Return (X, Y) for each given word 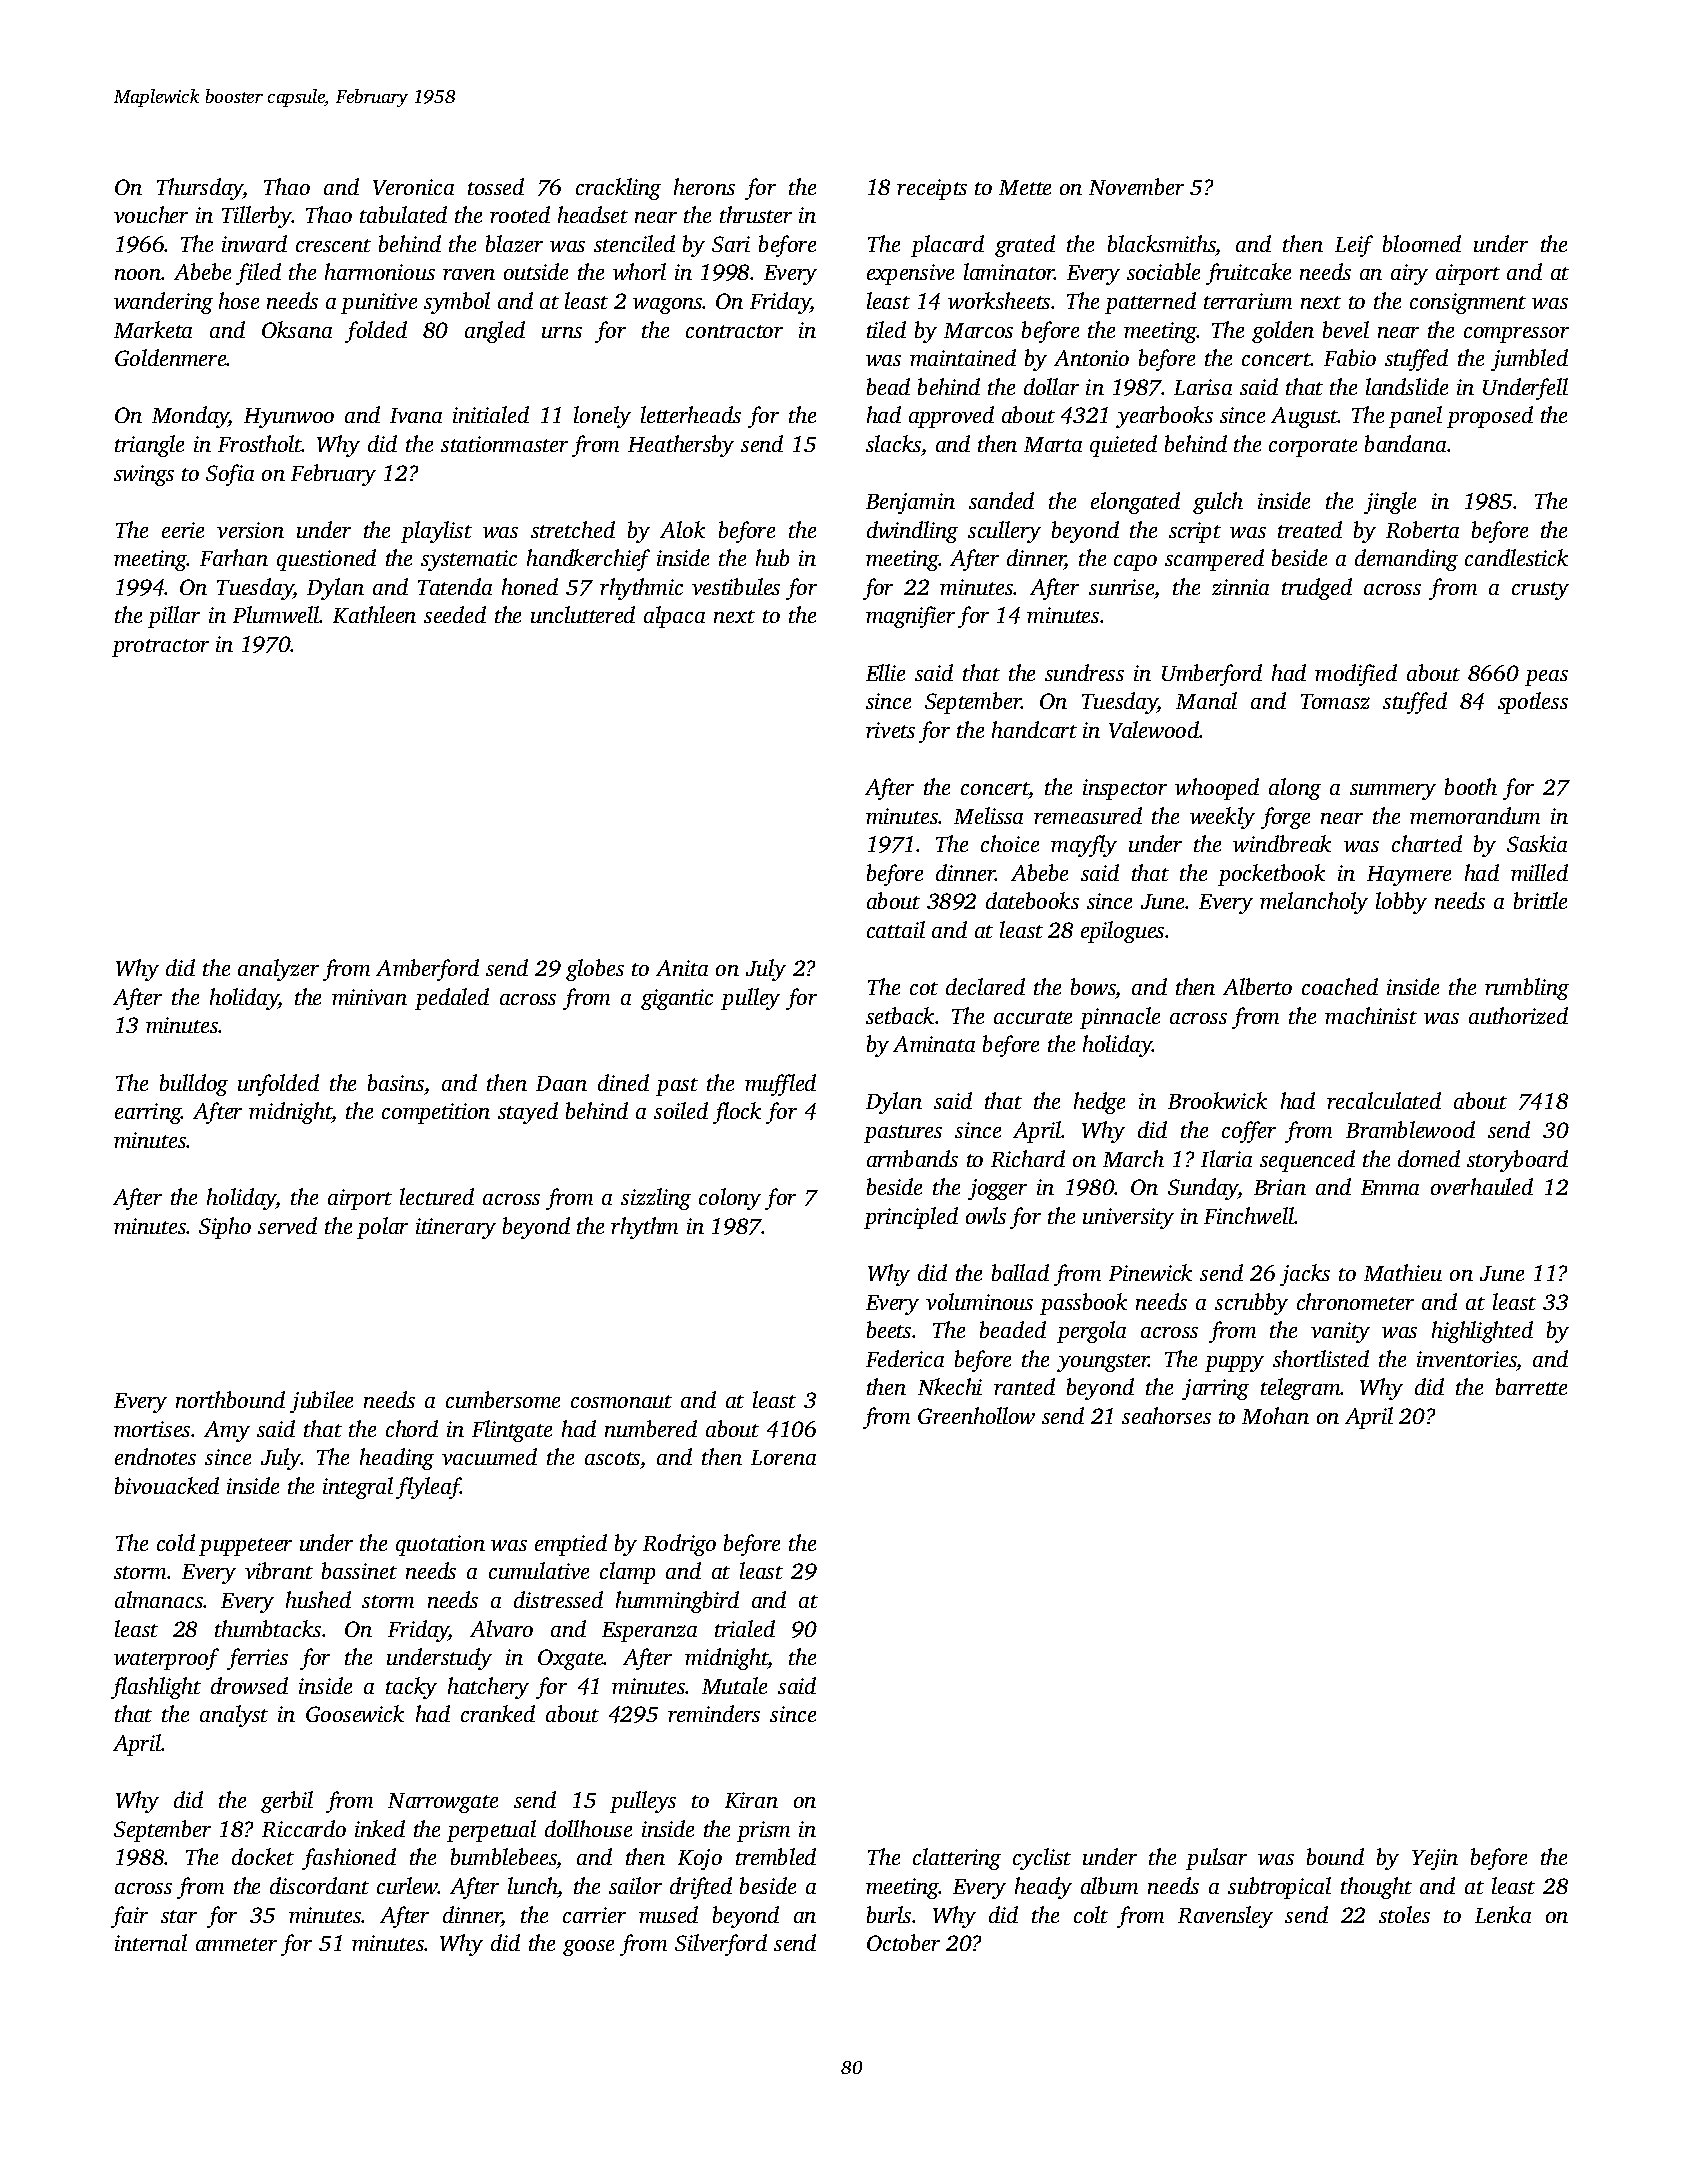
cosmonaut (621, 1401)
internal (151, 1942)
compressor (1516, 335)
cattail (896, 929)
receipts (932, 189)
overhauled (1482, 1186)
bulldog (194, 1085)
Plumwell (276, 614)
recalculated (1384, 1100)
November (1136, 186)
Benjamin (910, 503)
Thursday (200, 189)
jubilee (321, 1402)
